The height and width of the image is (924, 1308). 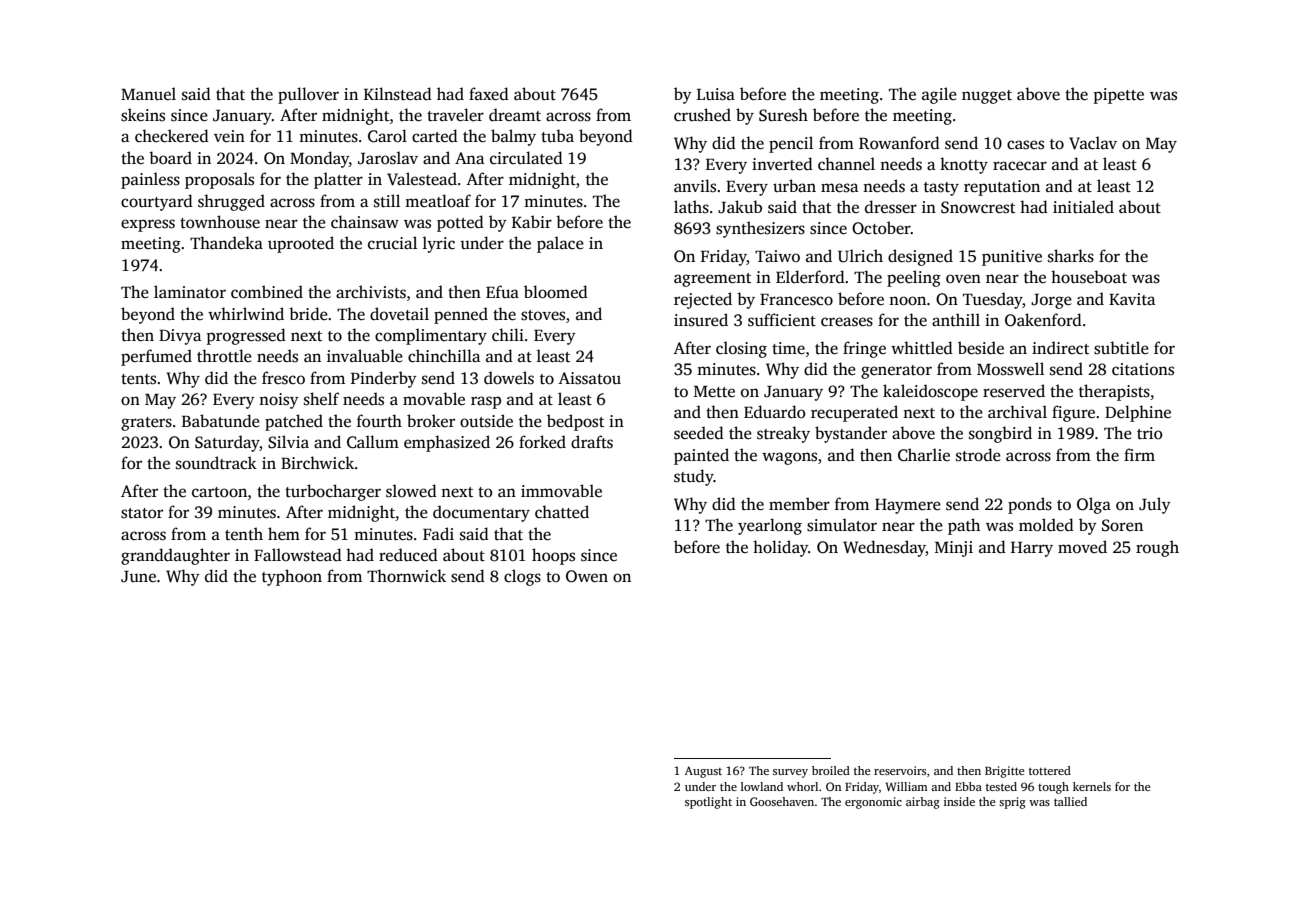 What do you see at coordinates (703, 772) in the image?
I see `August` at bounding box center [703, 772].
